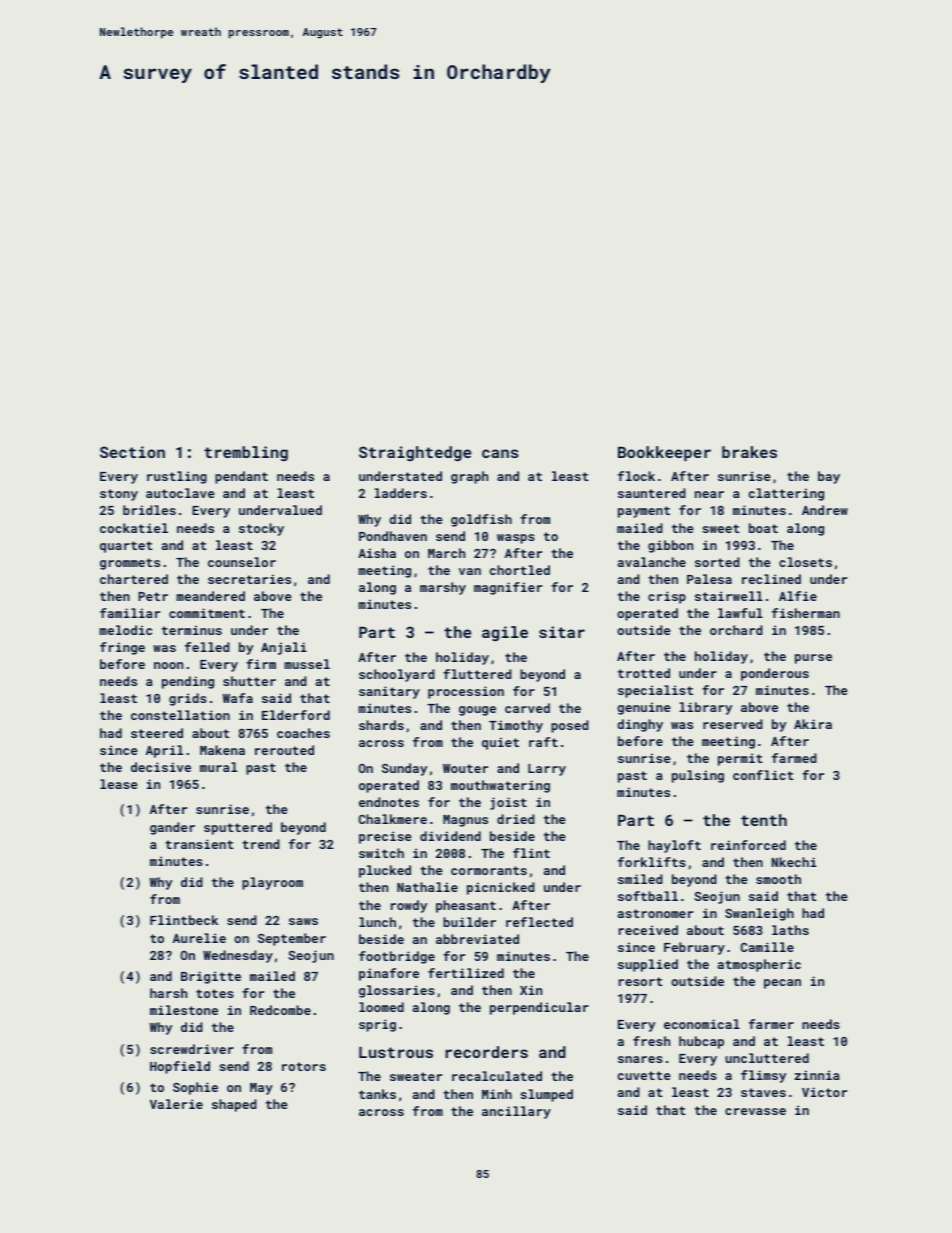 The image size is (952, 1233). I want to click on cans, so click(500, 453).
